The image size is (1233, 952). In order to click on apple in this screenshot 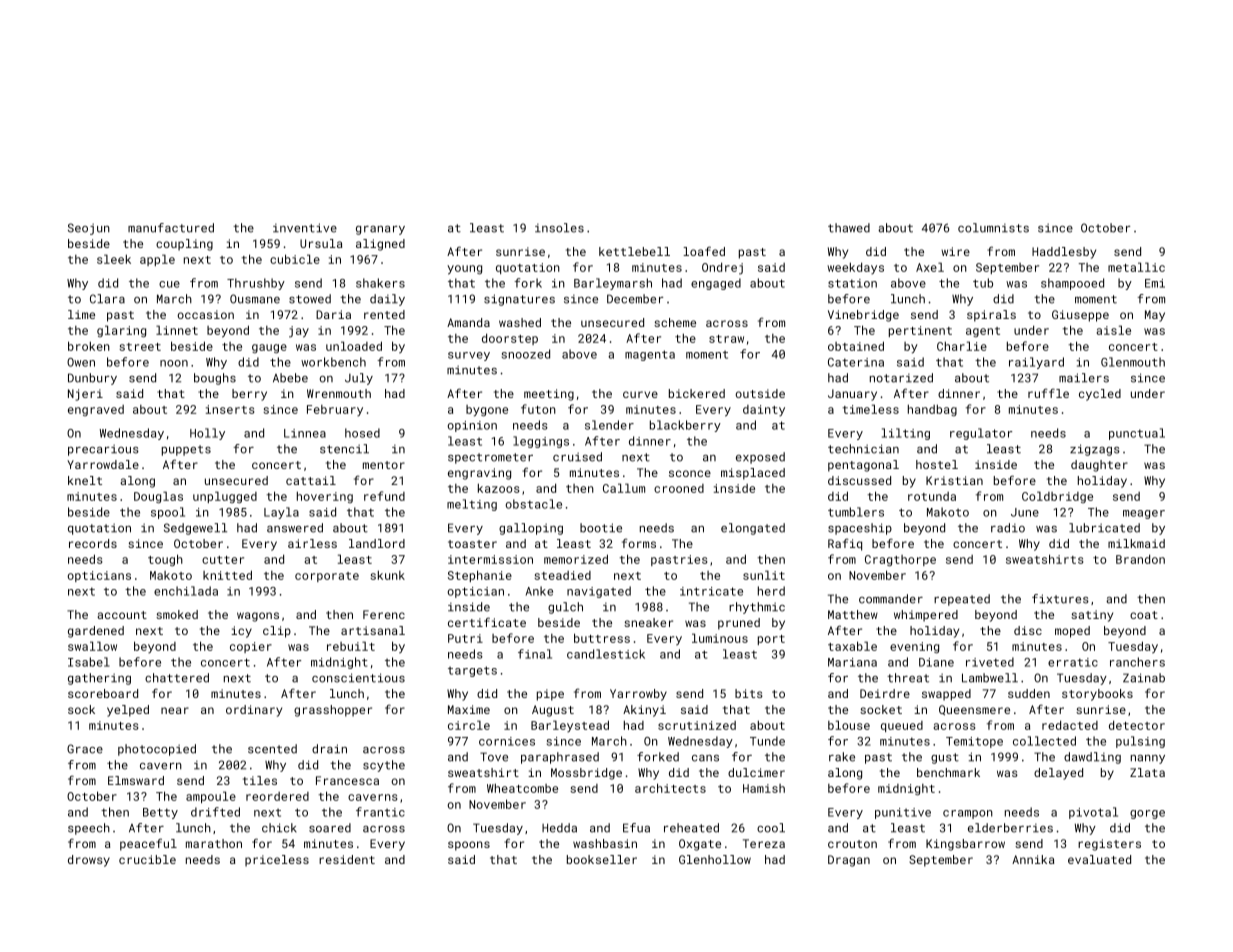, I will do `click(157, 260)`.
